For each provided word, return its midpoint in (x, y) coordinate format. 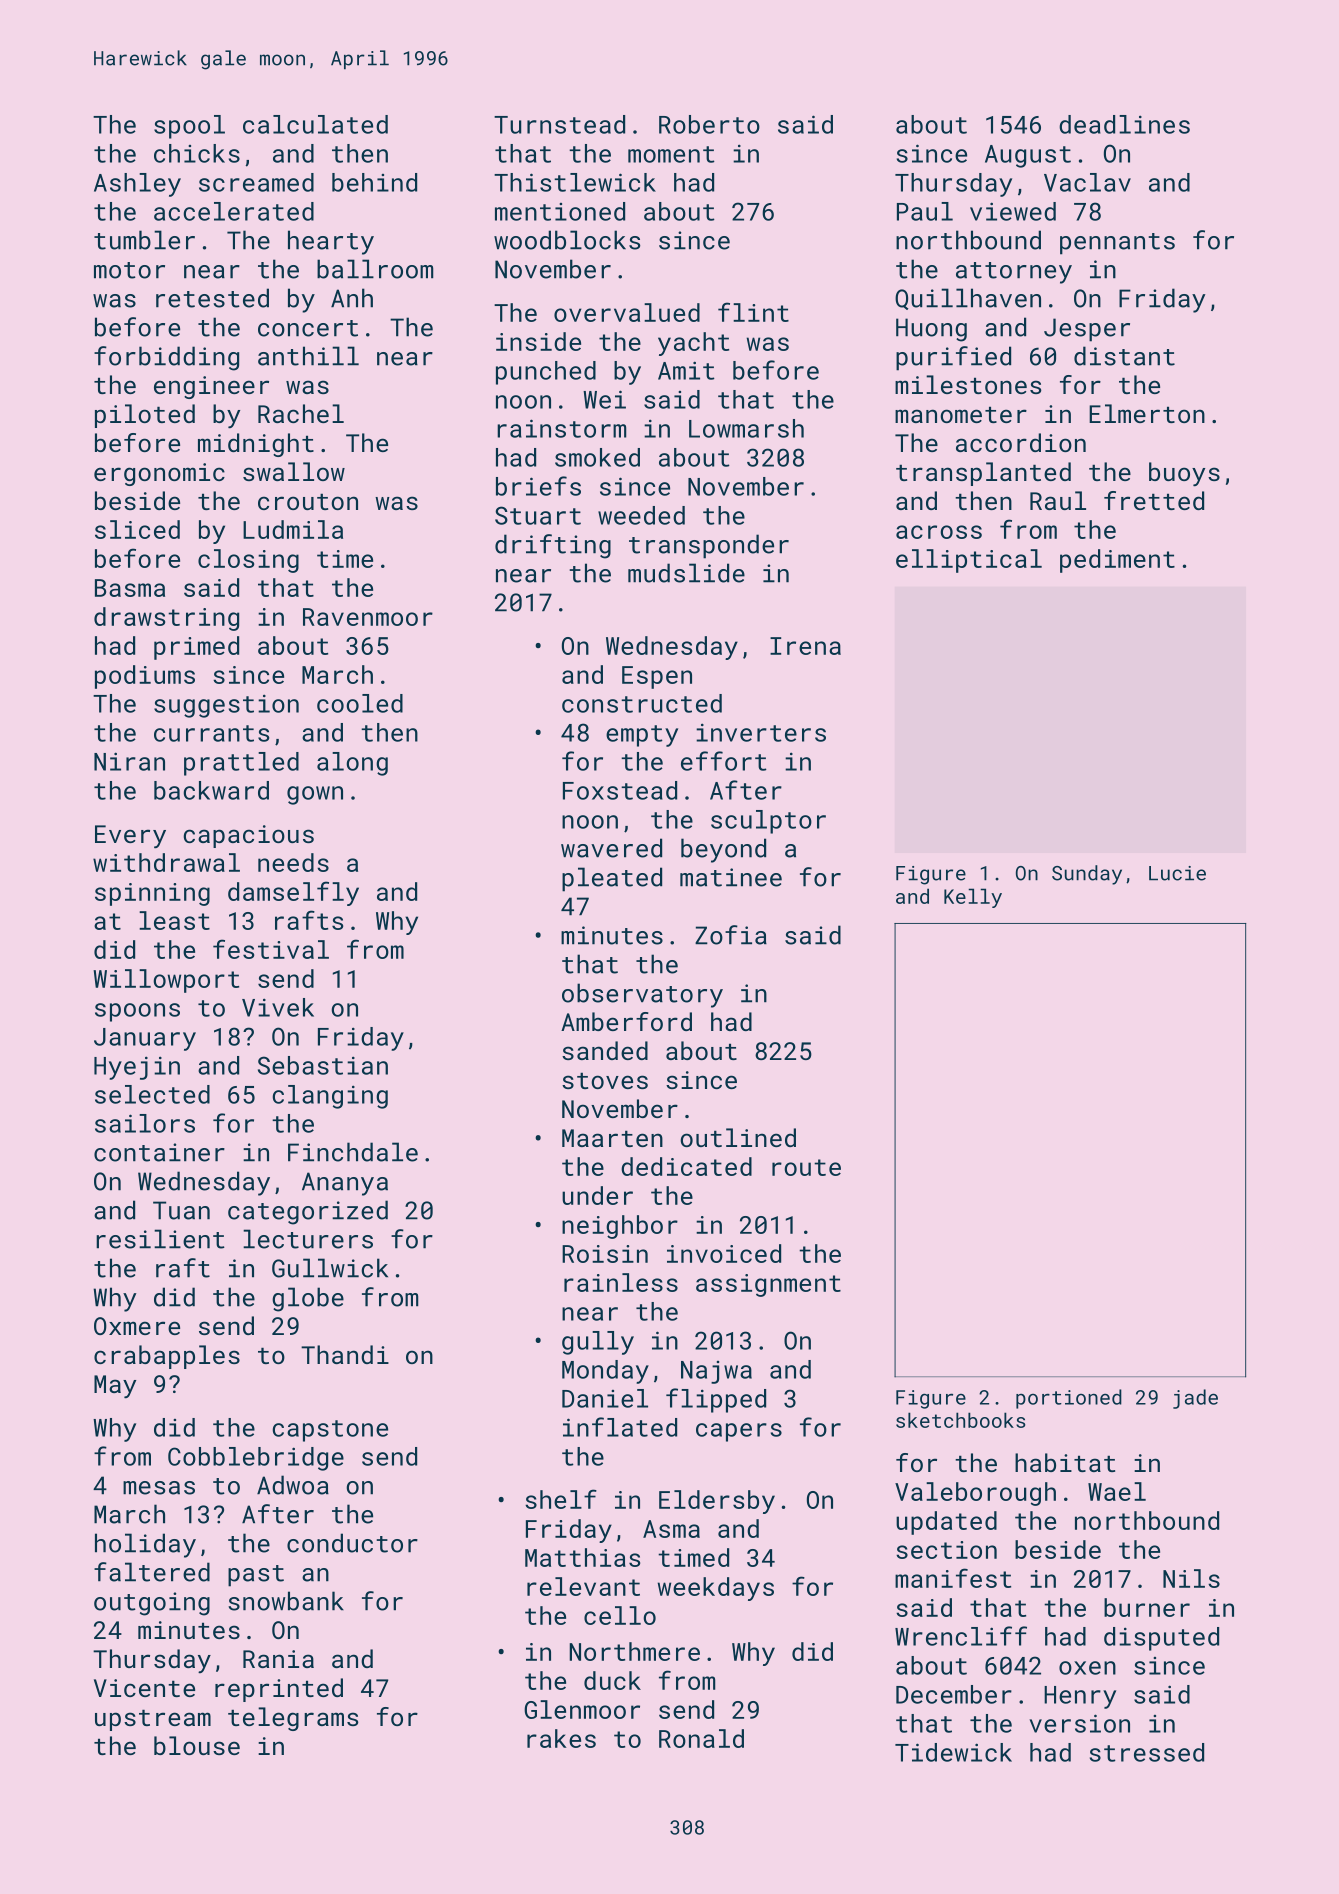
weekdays (716, 1589)
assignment (768, 1285)
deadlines (1124, 124)
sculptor (768, 822)
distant (1124, 356)
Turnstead (559, 124)
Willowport (166, 981)
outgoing (152, 1604)
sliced (137, 529)
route (806, 1167)
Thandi (345, 1354)
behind (374, 182)
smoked (597, 457)
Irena (805, 646)
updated (946, 1523)
